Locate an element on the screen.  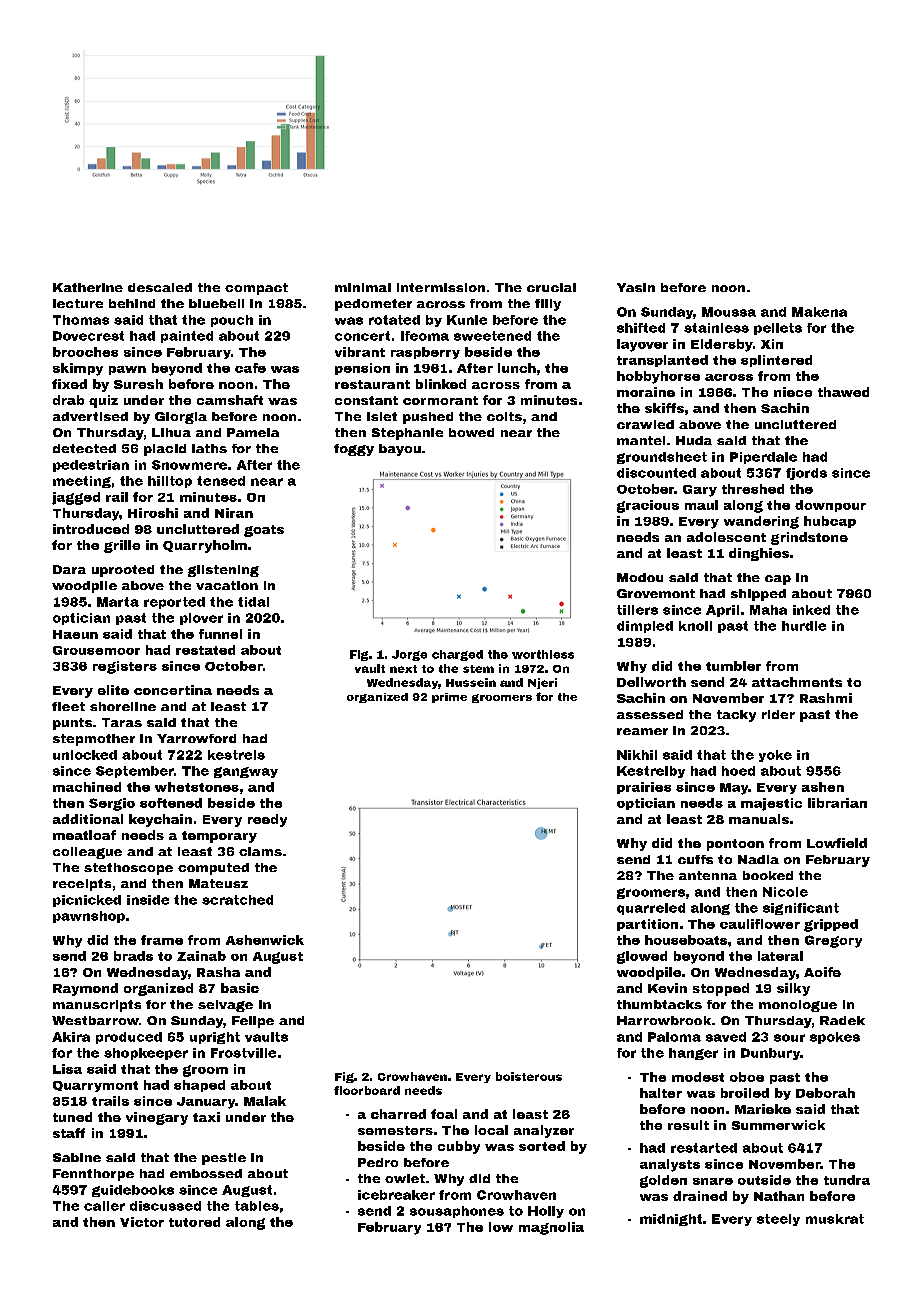
Makena is located at coordinates (819, 312).
